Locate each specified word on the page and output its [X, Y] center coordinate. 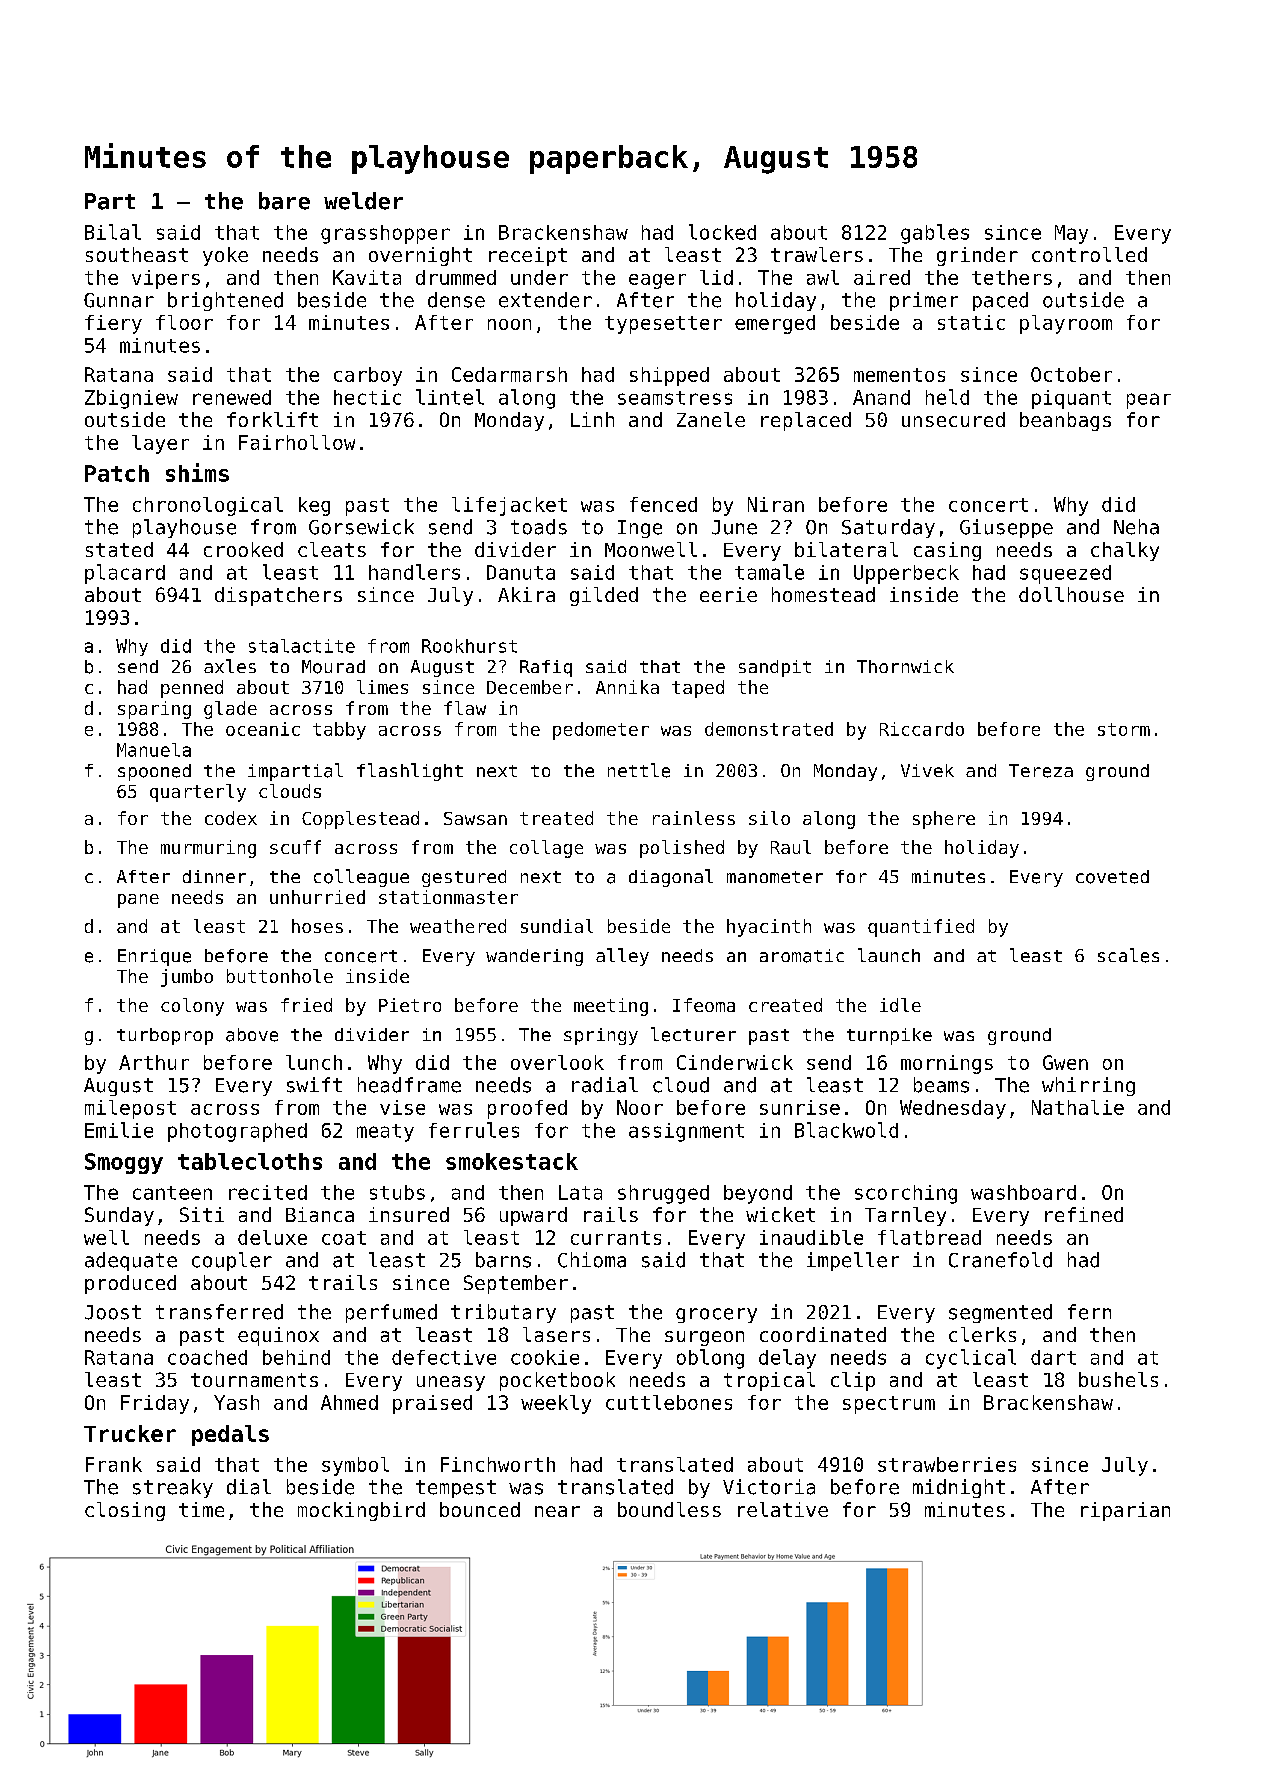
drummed [456, 277]
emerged [775, 324]
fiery [113, 324]
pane [138, 901]
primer [924, 301]
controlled [1089, 254]
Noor [640, 1107]
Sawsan [475, 818]
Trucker [130, 1433]
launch [889, 955]
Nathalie [1078, 1107]
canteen [172, 1193]
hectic [367, 397]
